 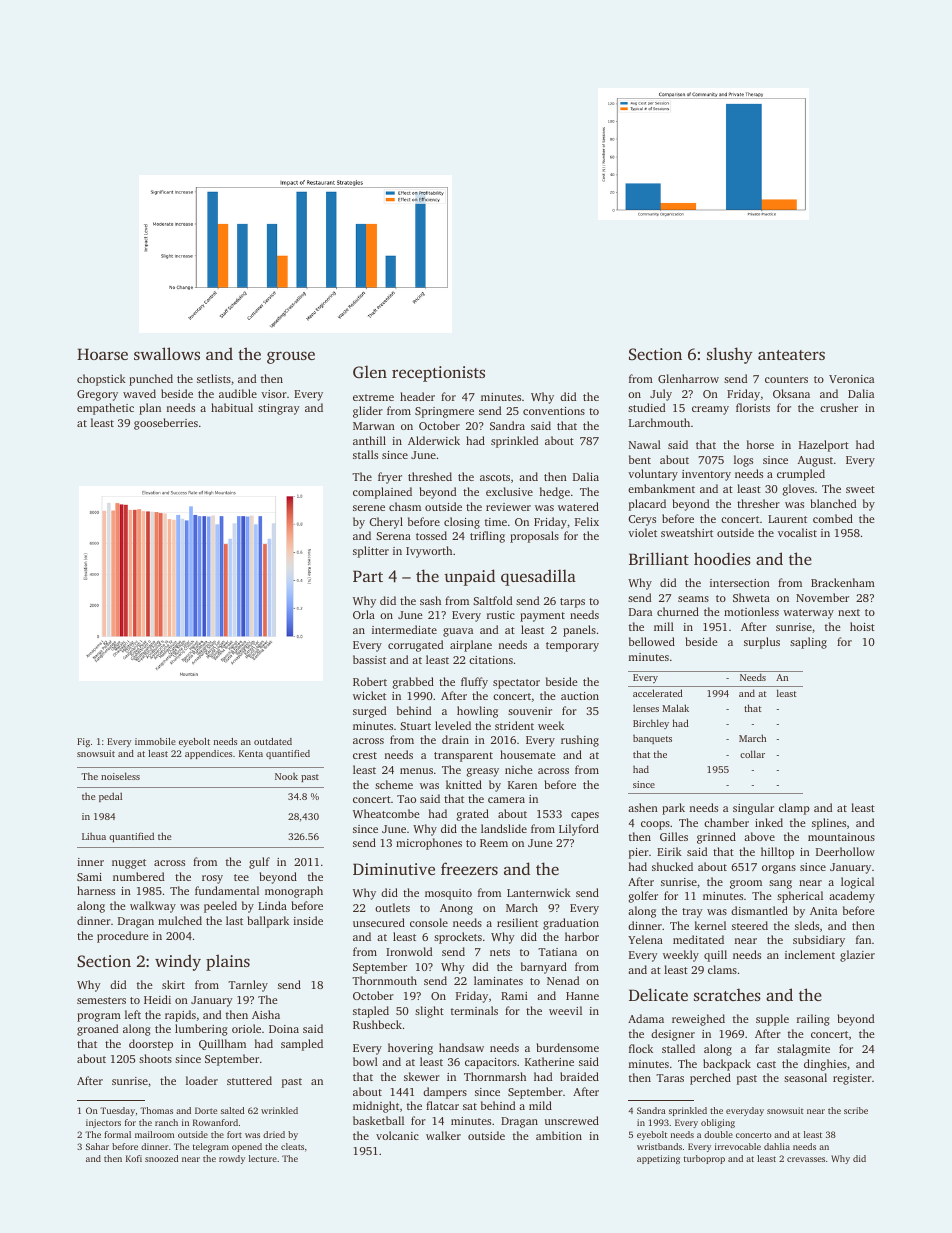 I want to click on walker, so click(x=443, y=1135).
